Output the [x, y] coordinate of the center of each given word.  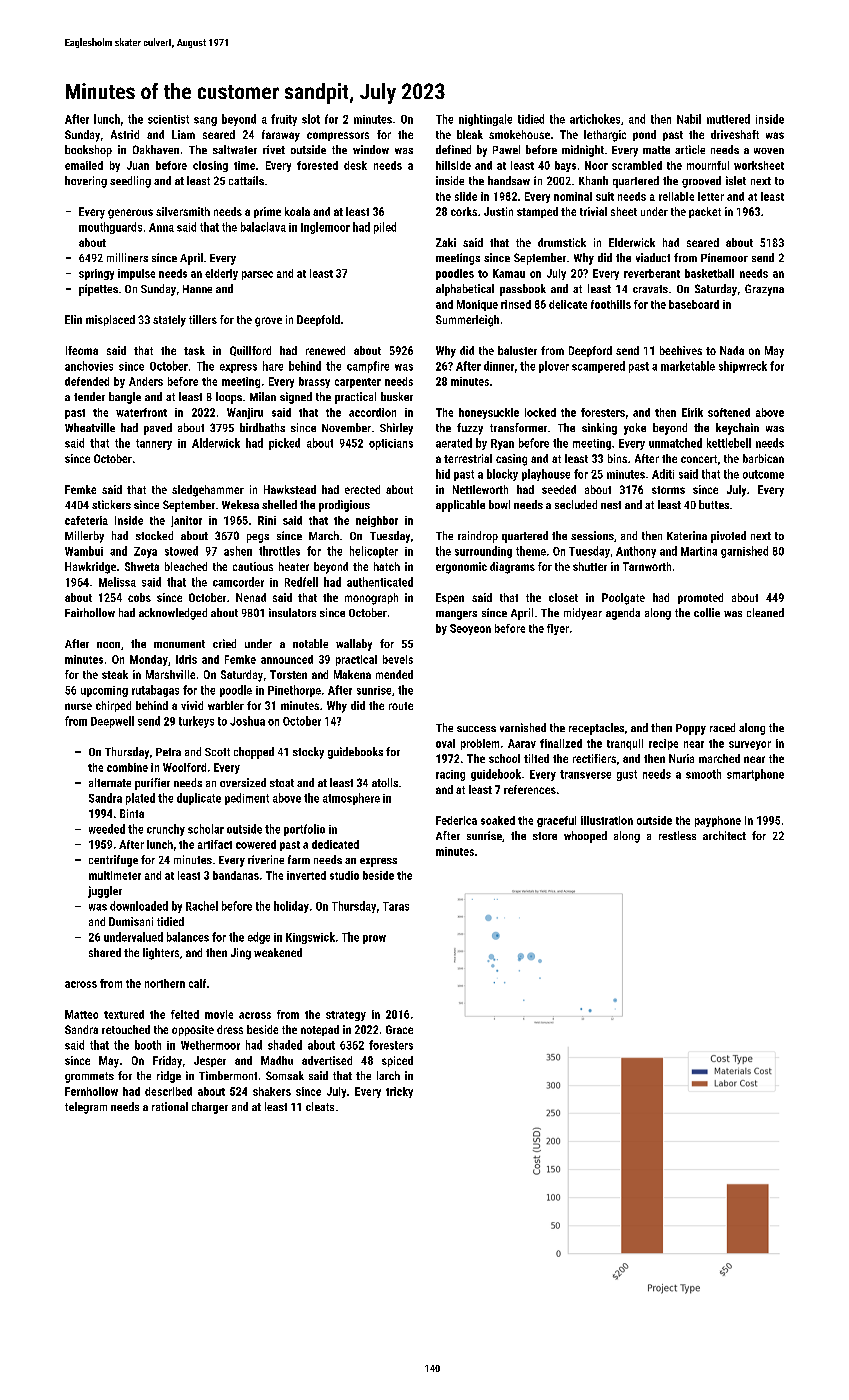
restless [677, 835]
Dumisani [131, 921]
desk [355, 165]
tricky [399, 1092]
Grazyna [764, 290]
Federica [456, 820]
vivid [192, 705]
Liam [183, 134]
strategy [346, 1016]
